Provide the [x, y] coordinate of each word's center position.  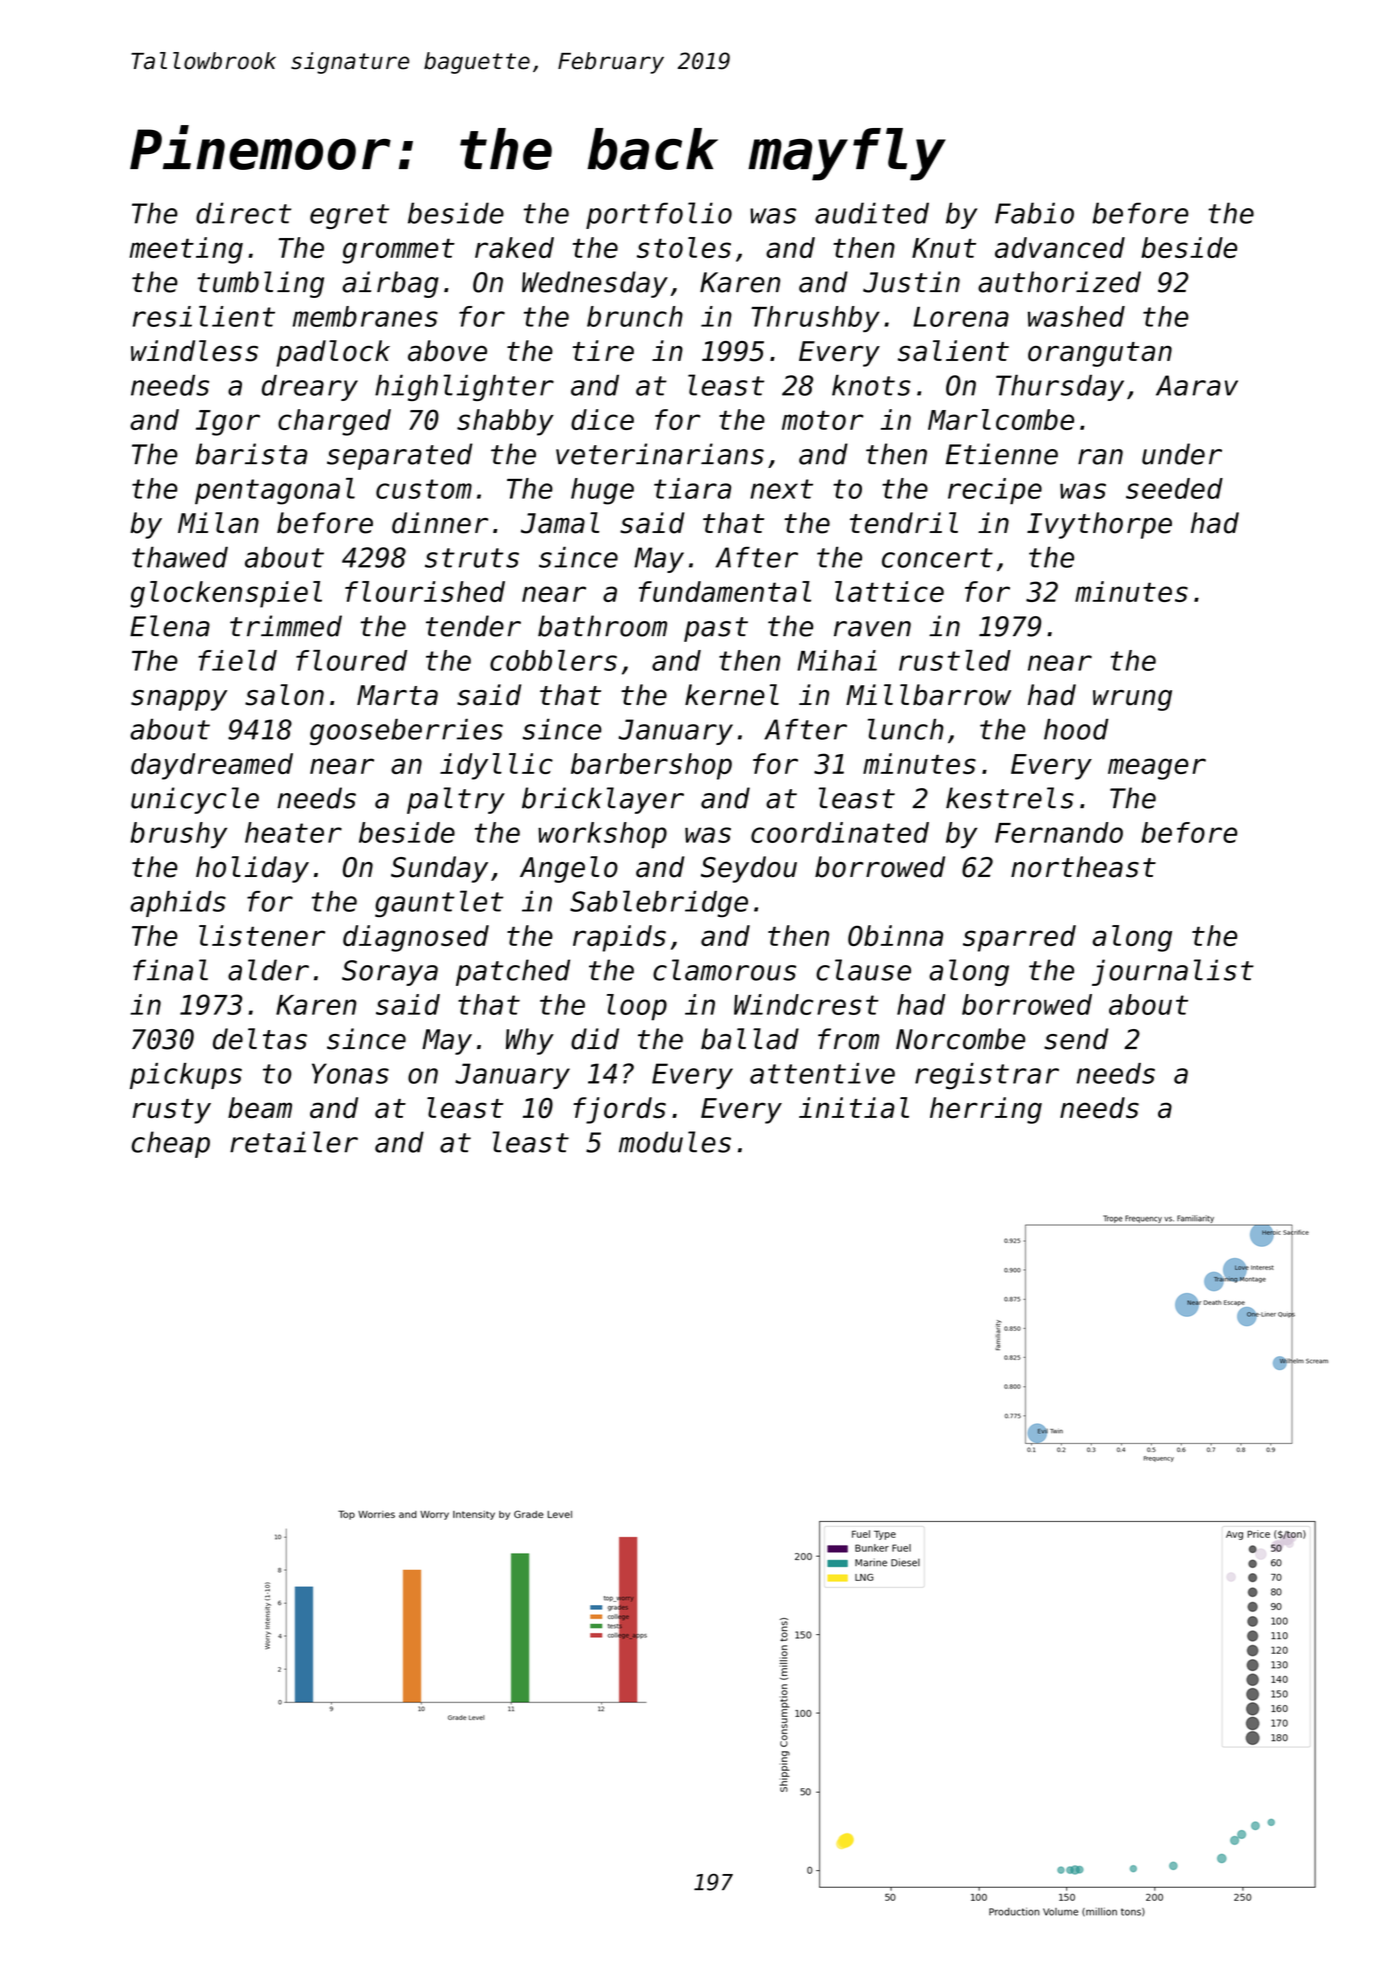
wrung [1132, 700]
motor [822, 420]
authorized [1059, 282]
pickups [186, 1076]
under [1182, 454]
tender [473, 626]
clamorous [724, 970]
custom [424, 489]
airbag [390, 284]
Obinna [895, 935]
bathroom [602, 626]
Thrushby [815, 319]
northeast [1083, 867]
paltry [456, 800]
